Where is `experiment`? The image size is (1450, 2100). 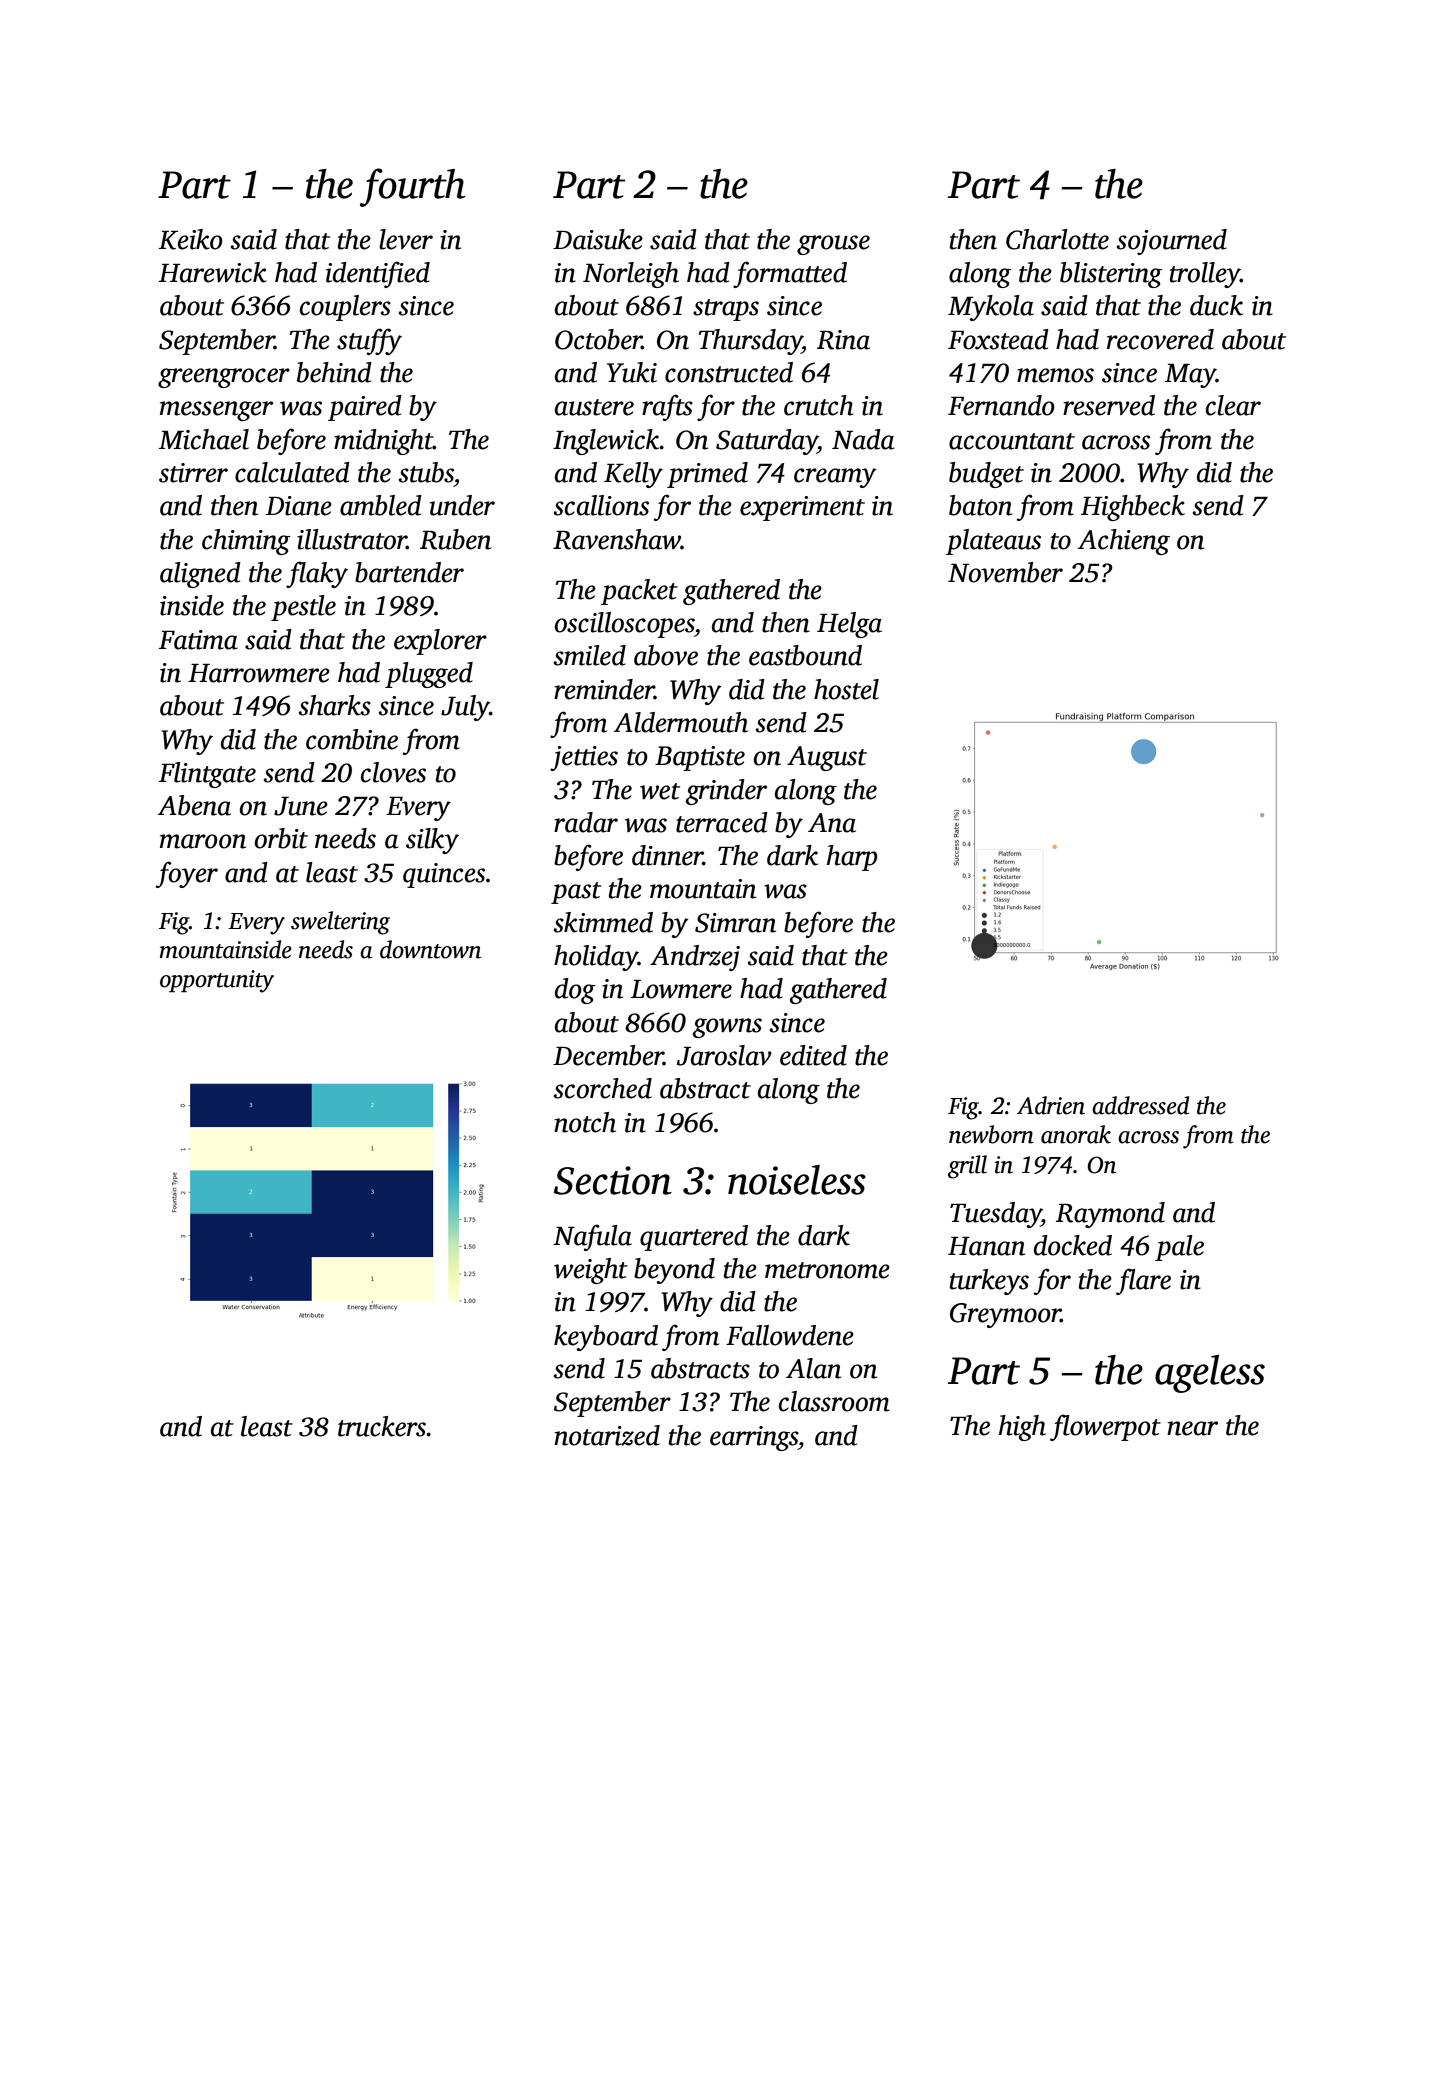 experiment is located at coordinates (802, 508).
